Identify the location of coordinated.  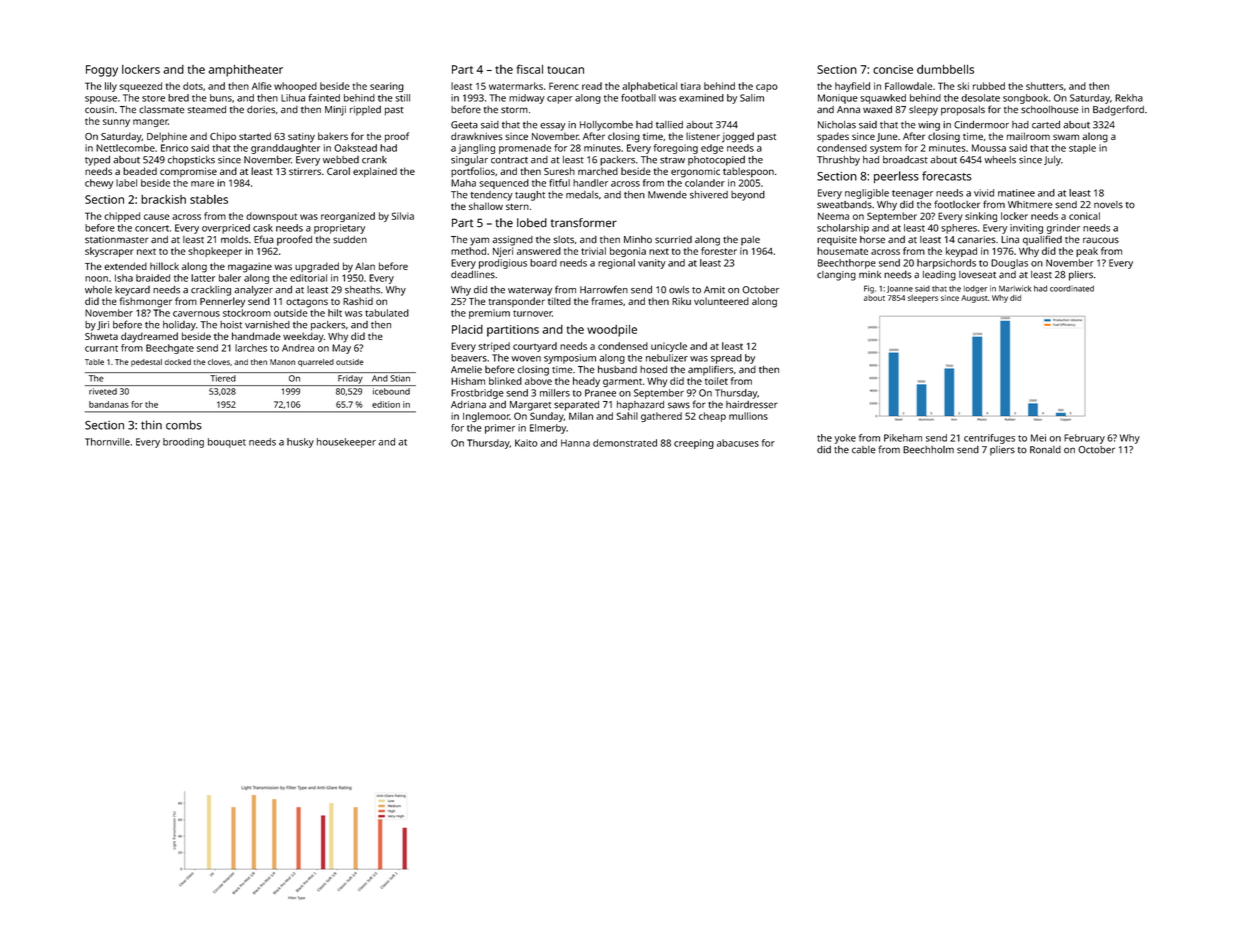
(1072, 288).
